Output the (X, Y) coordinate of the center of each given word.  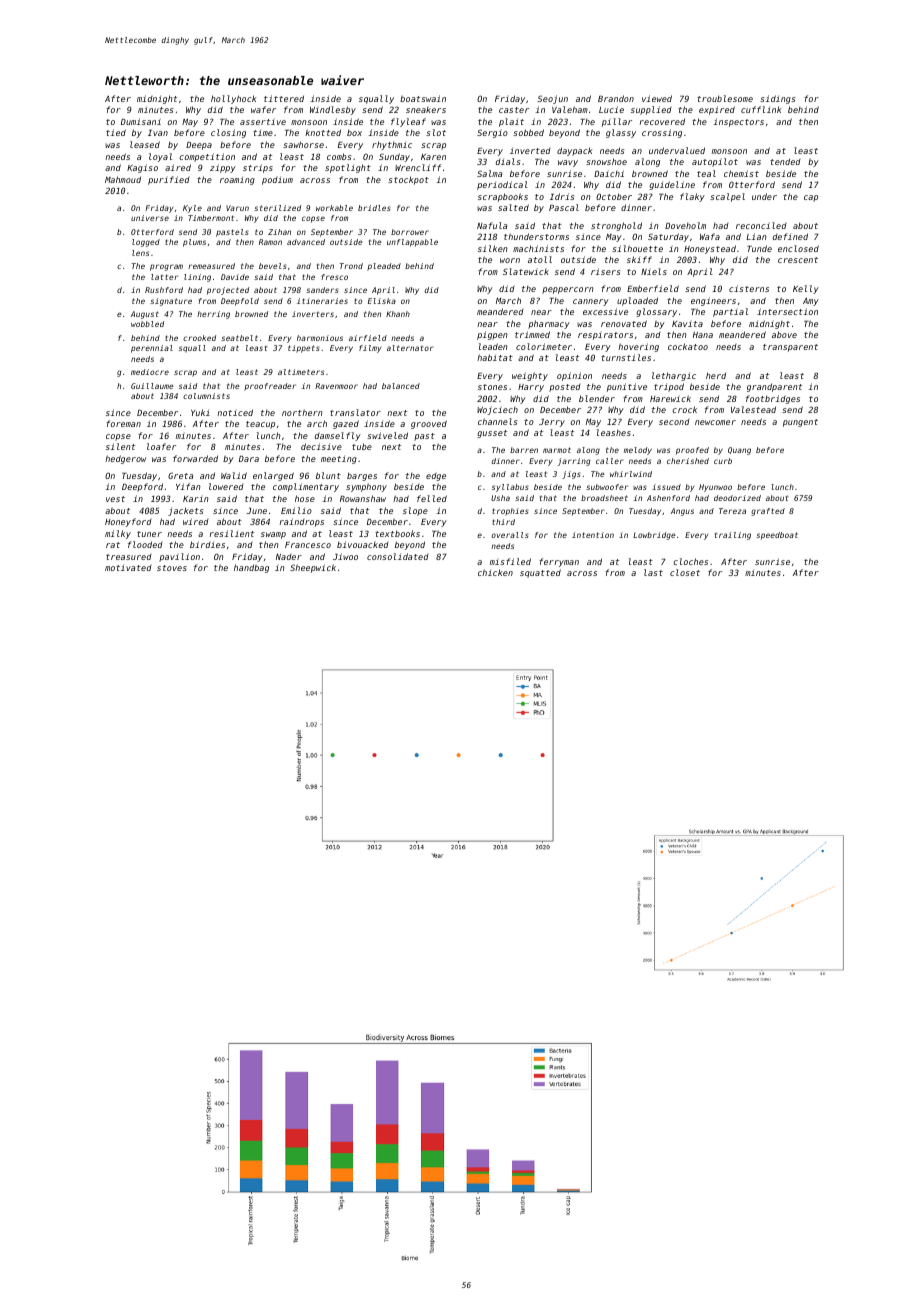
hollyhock (233, 99)
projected (228, 291)
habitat (495, 357)
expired (717, 110)
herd (716, 375)
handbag (251, 568)
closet (685, 572)
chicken (495, 572)
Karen (433, 157)
